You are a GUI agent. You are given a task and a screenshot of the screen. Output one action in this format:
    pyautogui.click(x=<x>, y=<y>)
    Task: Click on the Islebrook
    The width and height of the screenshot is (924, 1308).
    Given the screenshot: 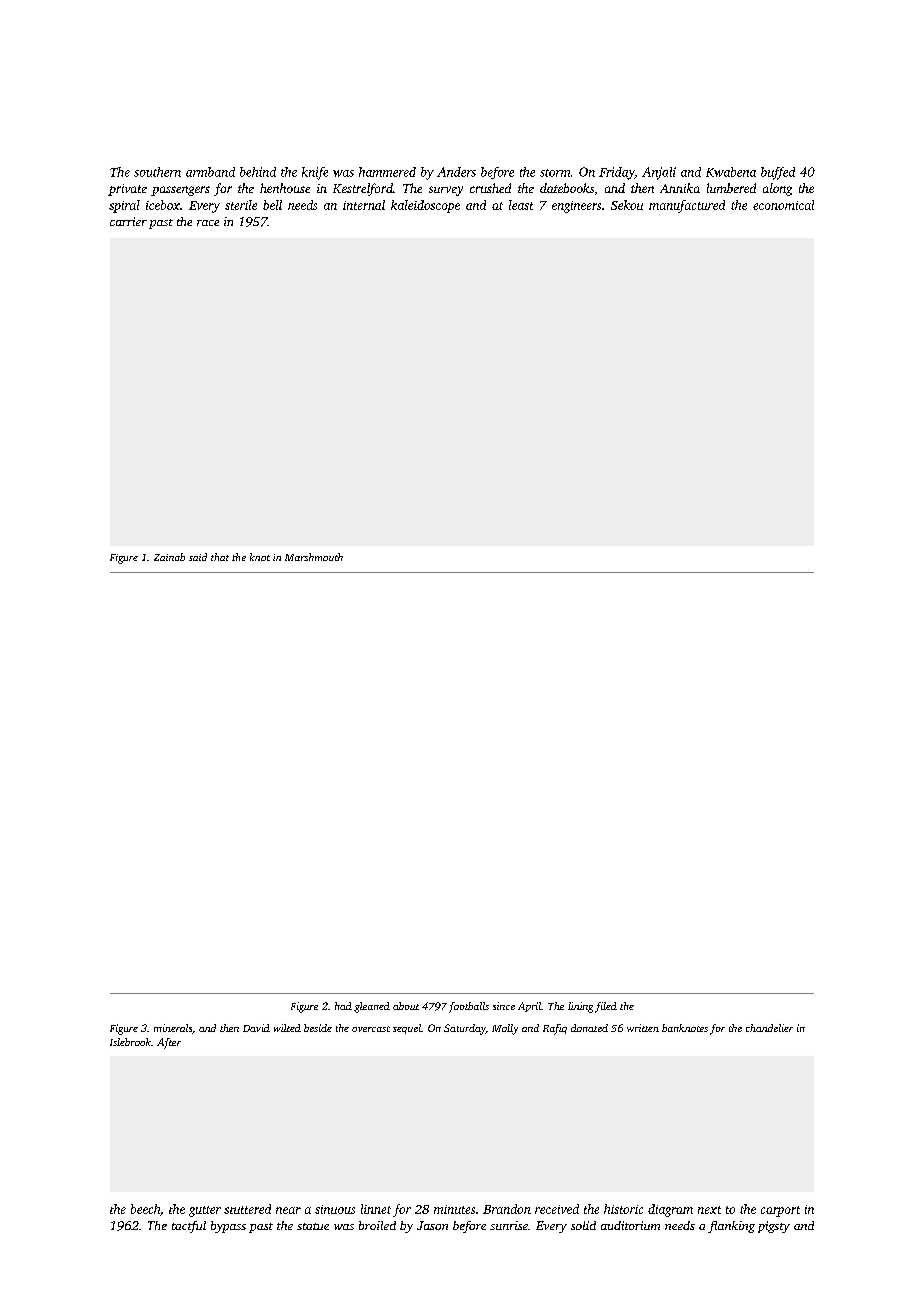 What is the action you would take?
    pyautogui.click(x=130, y=1042)
